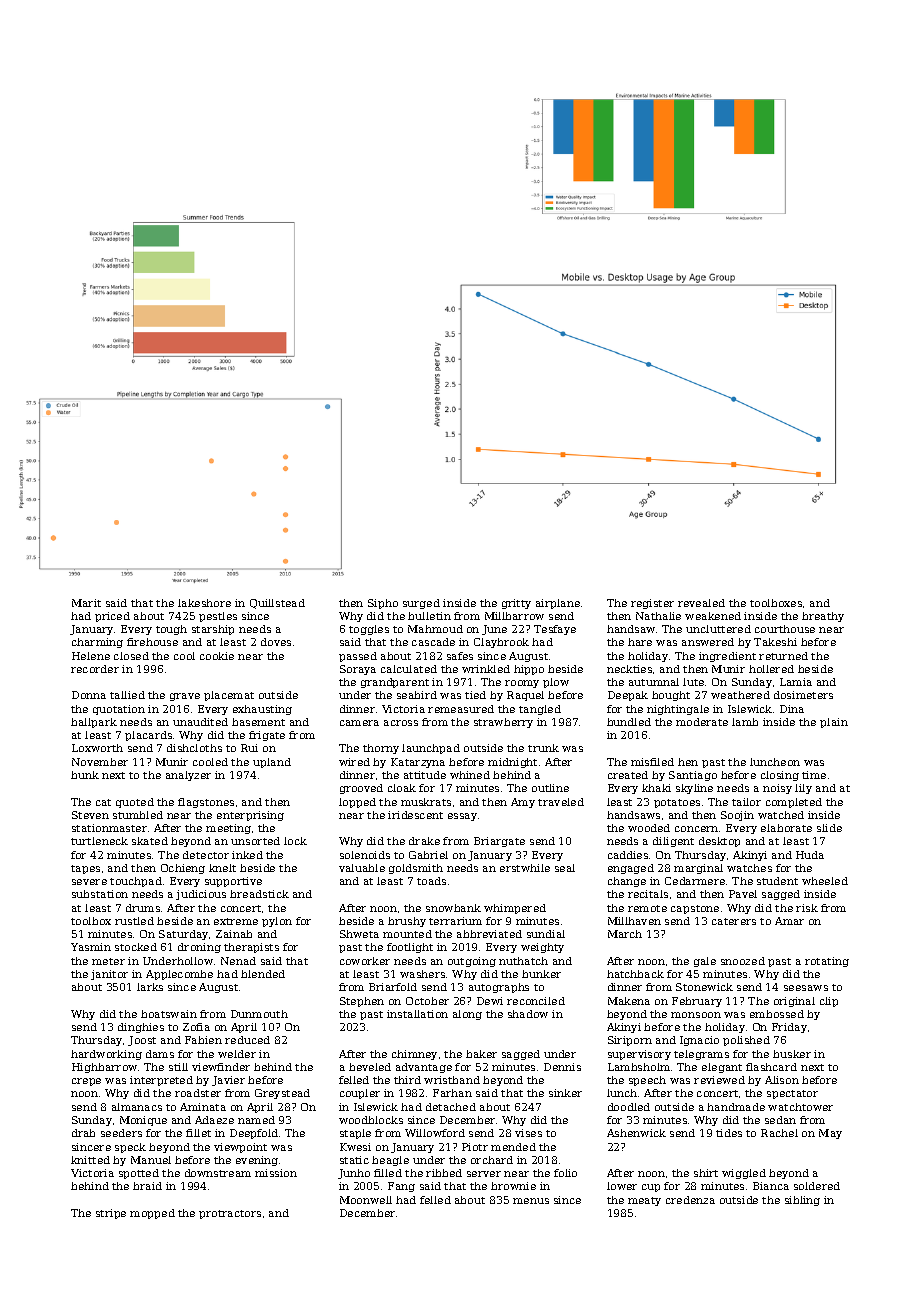  I want to click on pylon, so click(277, 922).
